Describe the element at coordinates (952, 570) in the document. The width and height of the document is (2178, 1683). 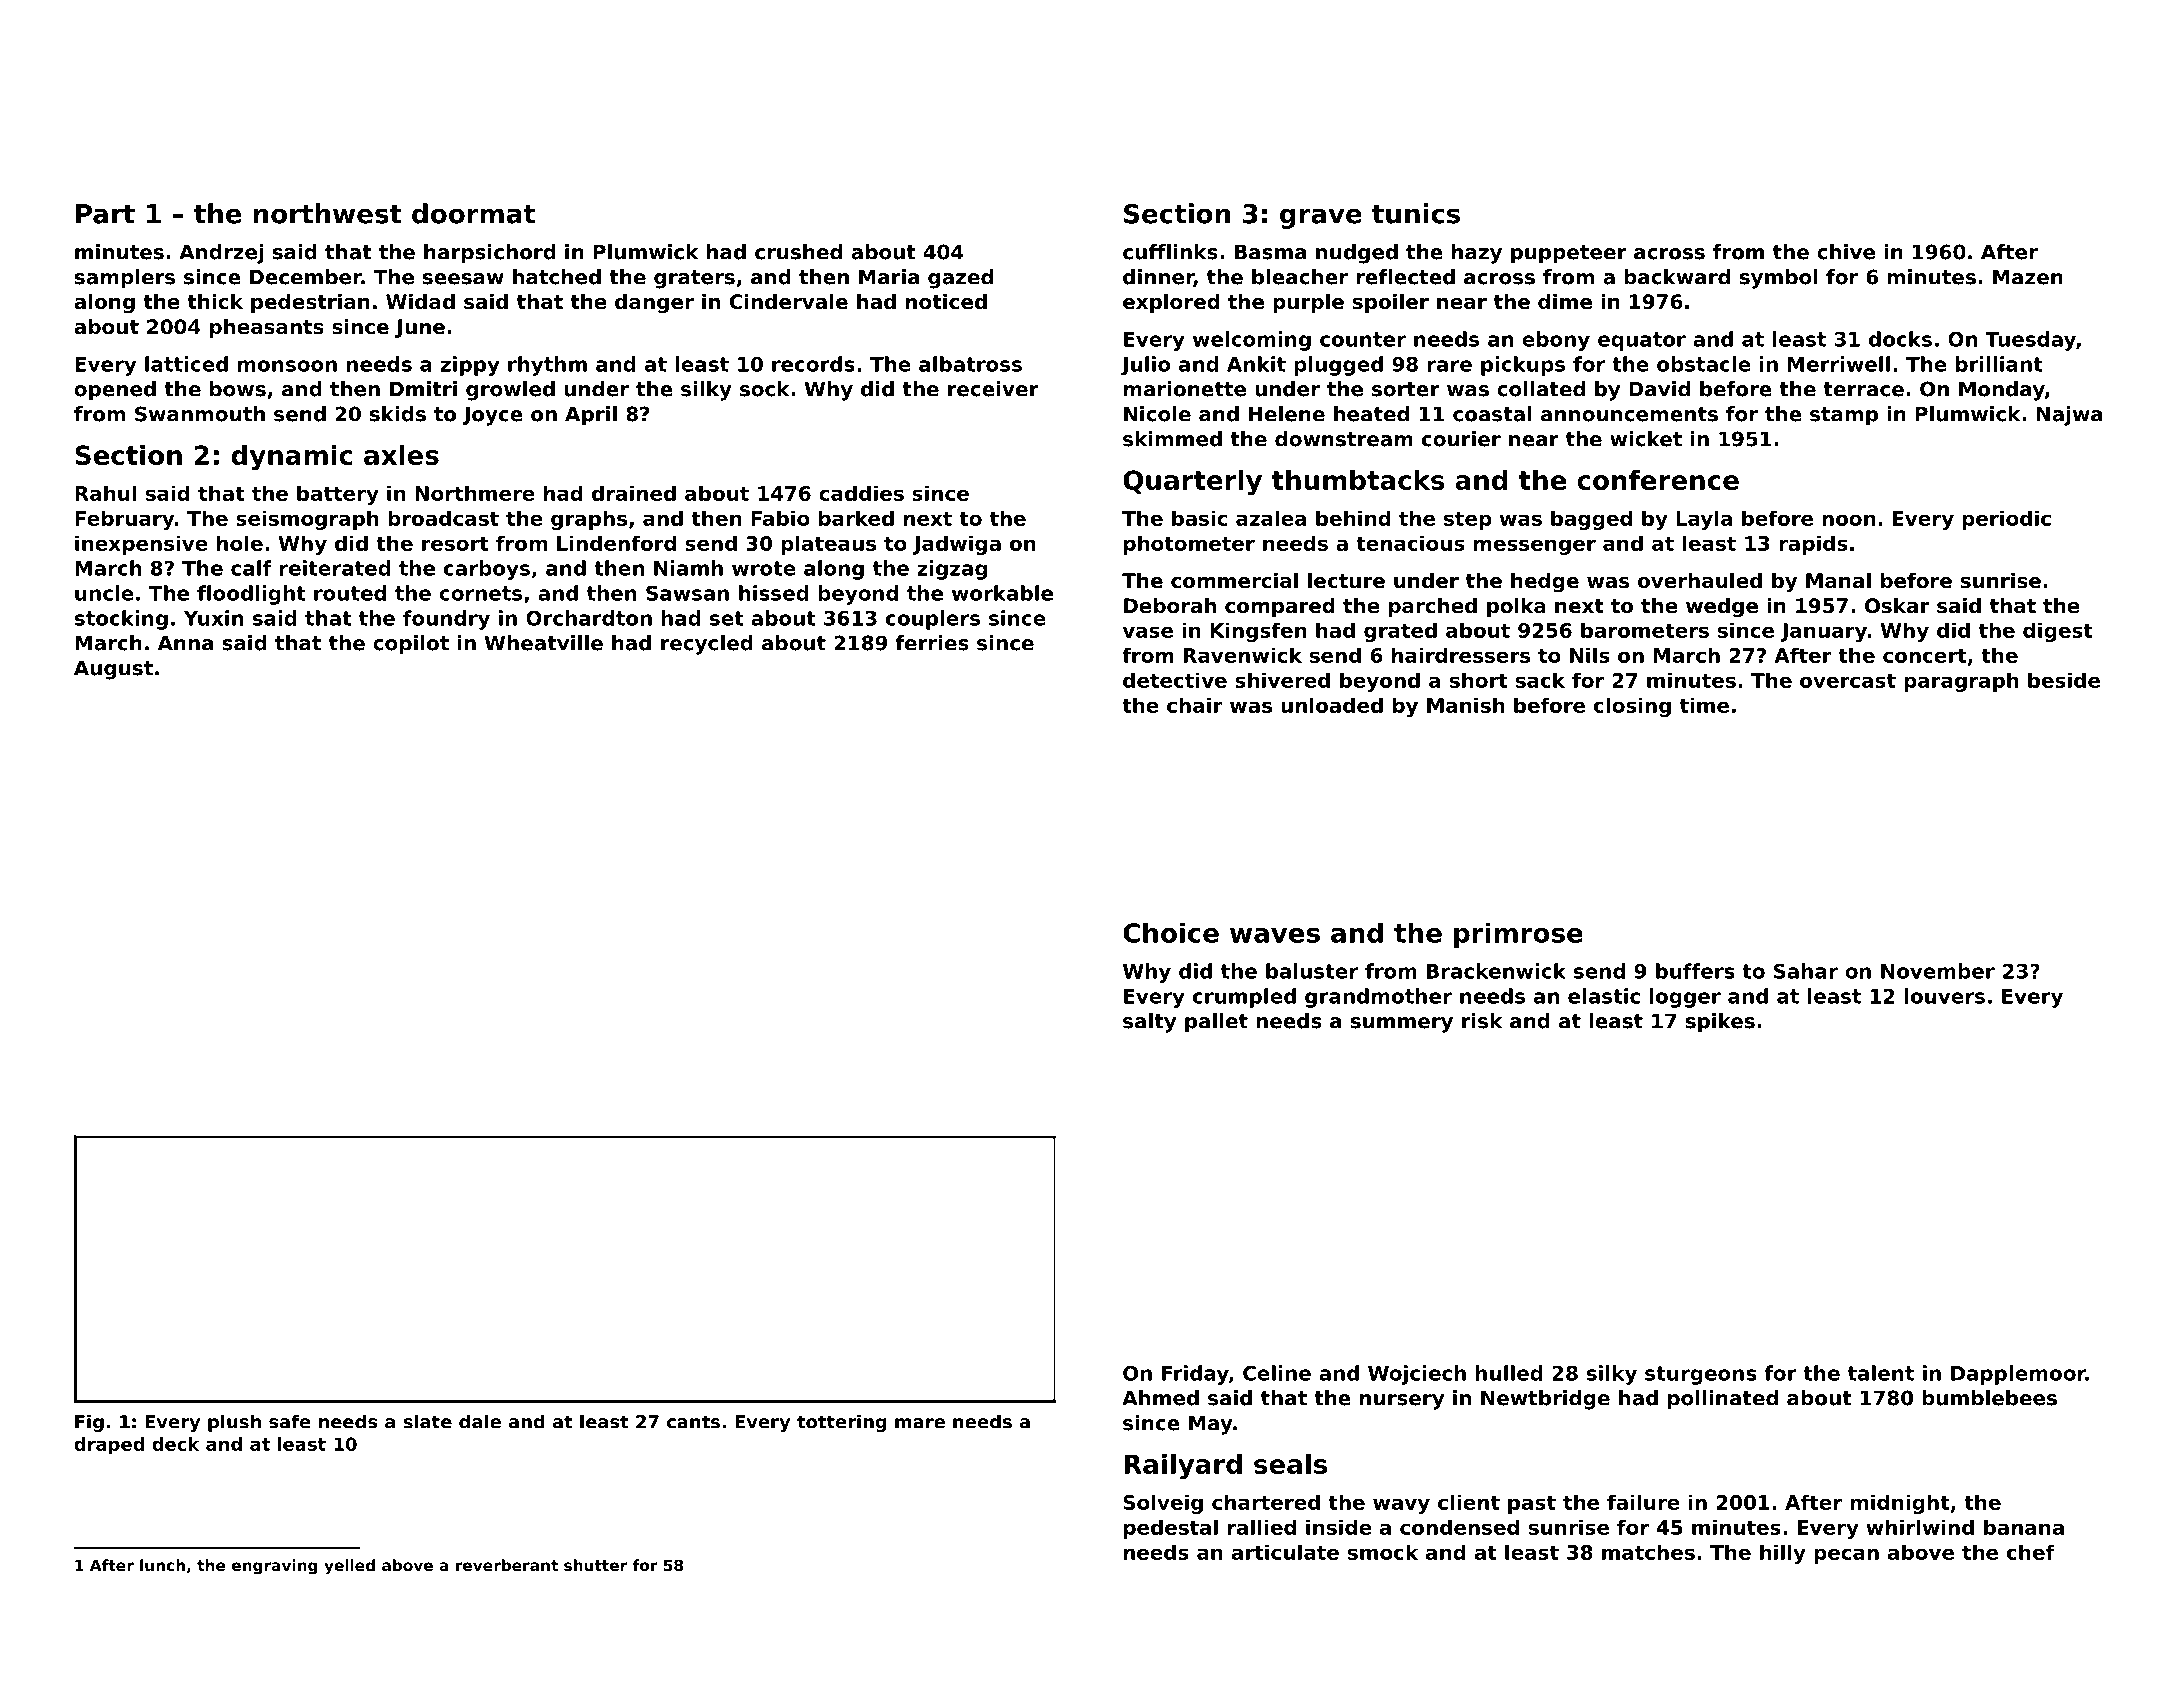
I see `zigzag` at that location.
